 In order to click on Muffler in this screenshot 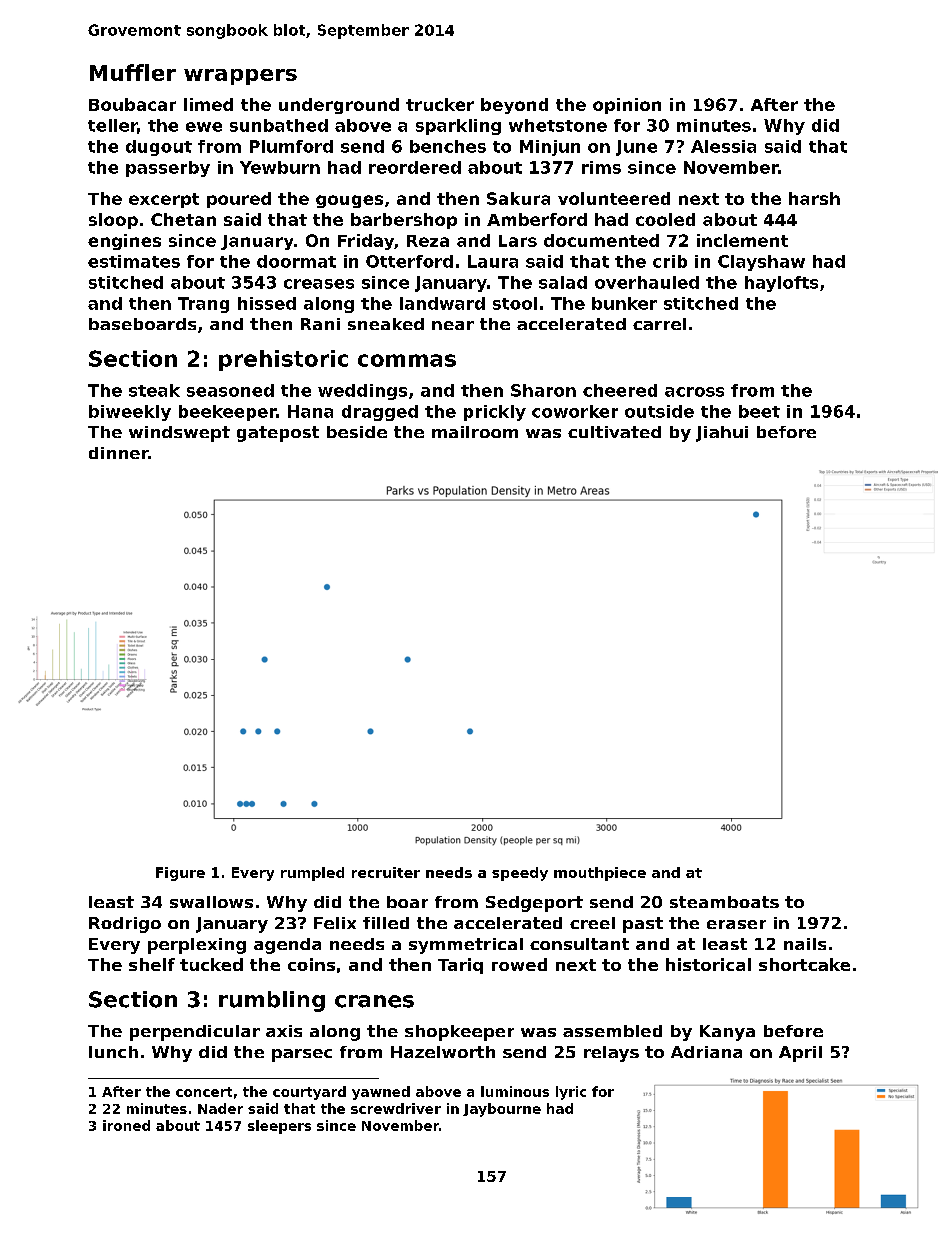, I will do `click(133, 72)`.
